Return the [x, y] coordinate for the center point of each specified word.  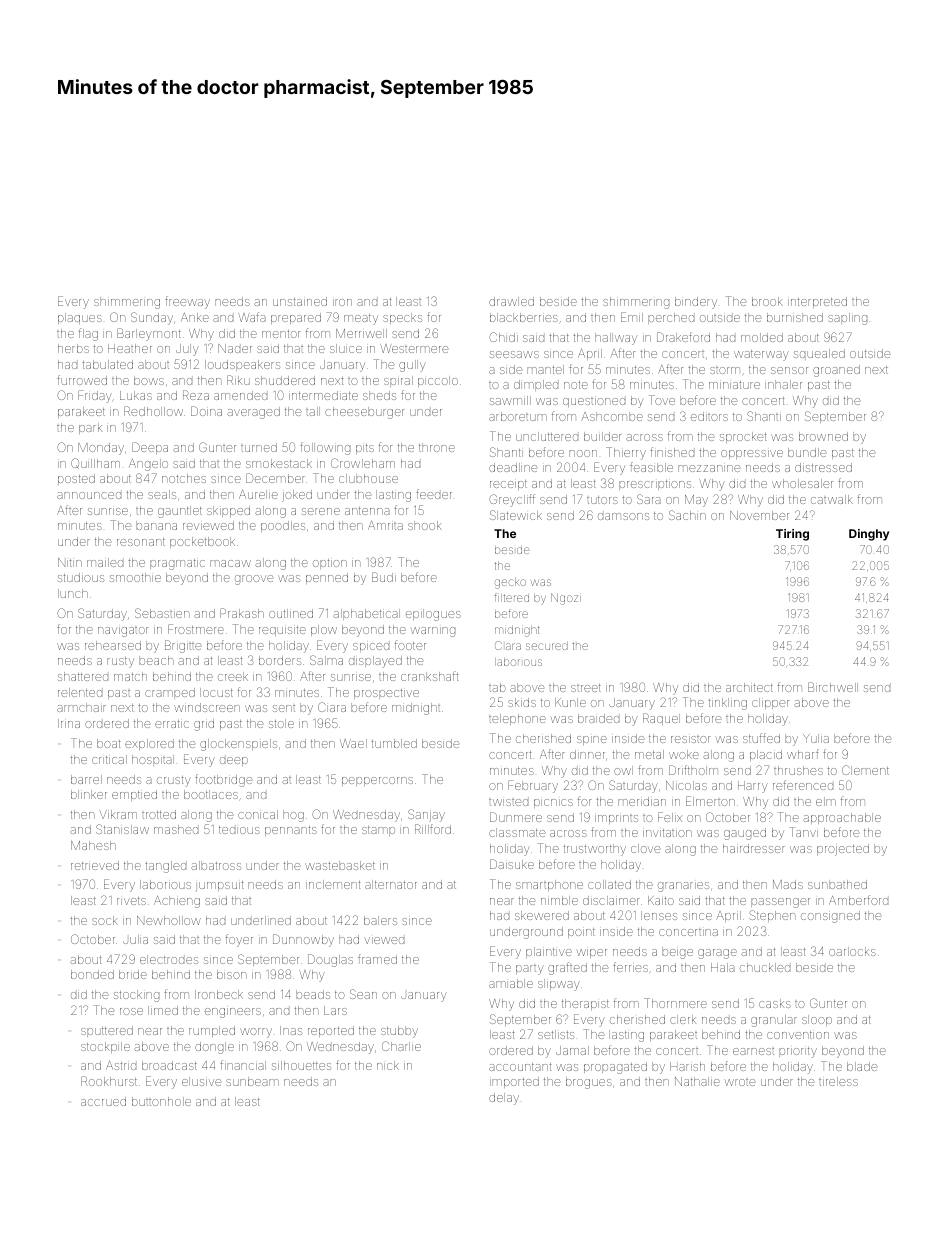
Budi [384, 577]
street [586, 688]
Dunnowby [303, 940]
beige [677, 953]
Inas [291, 1030]
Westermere [414, 348]
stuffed [761, 738]
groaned [836, 371]
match [130, 676]
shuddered [285, 380]
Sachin [687, 515]
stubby [399, 1032]
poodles [283, 526]
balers [380, 920]
